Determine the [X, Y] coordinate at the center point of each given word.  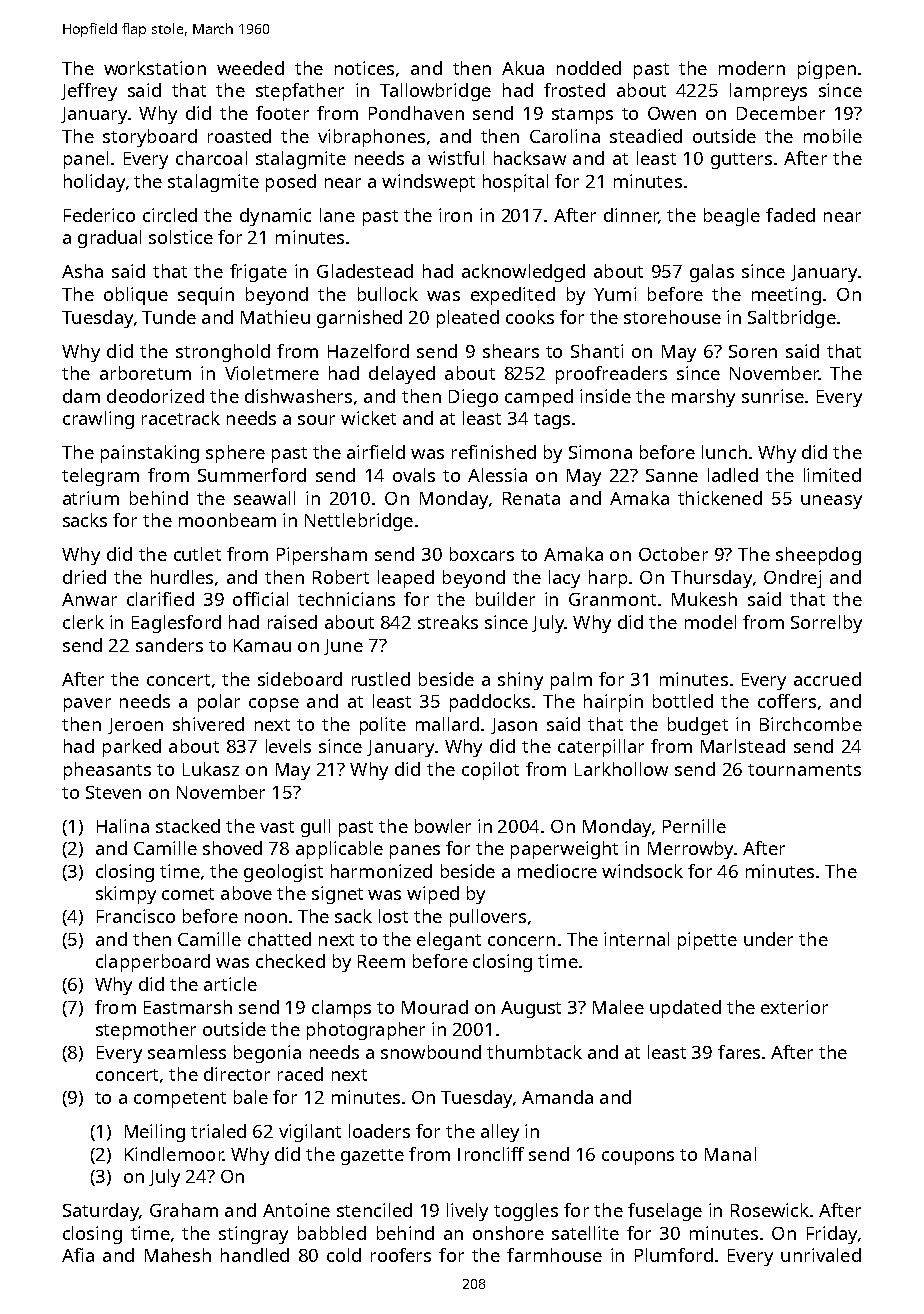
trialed [218, 1131]
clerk [83, 622]
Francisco [136, 916]
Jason [514, 726]
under [768, 939]
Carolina [565, 136]
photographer [366, 1031]
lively [467, 1212]
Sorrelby [826, 624]
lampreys [768, 92]
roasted [239, 136]
